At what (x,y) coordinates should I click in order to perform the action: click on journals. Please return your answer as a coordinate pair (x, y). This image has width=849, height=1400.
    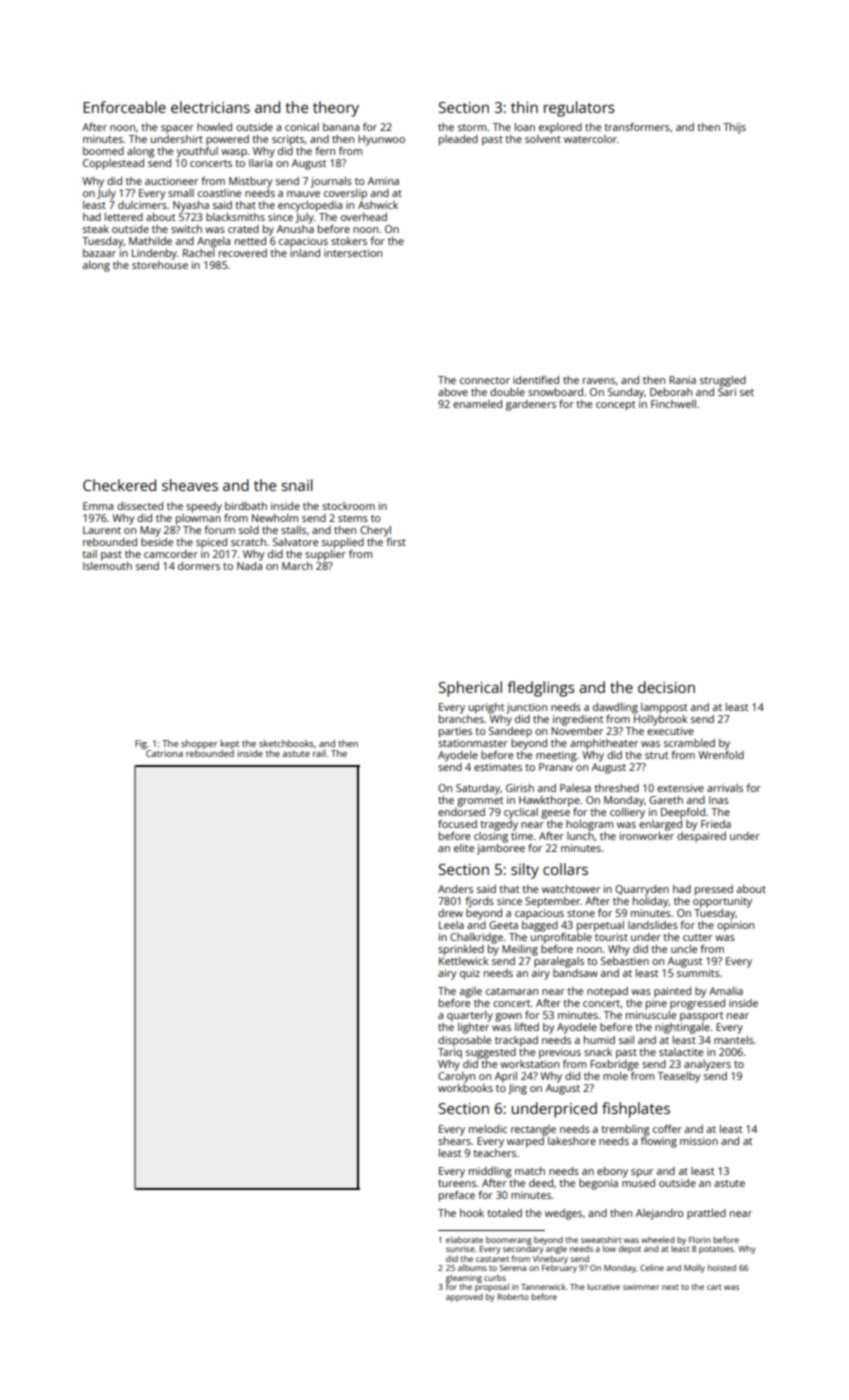
    Looking at the image, I should click on (331, 182).
